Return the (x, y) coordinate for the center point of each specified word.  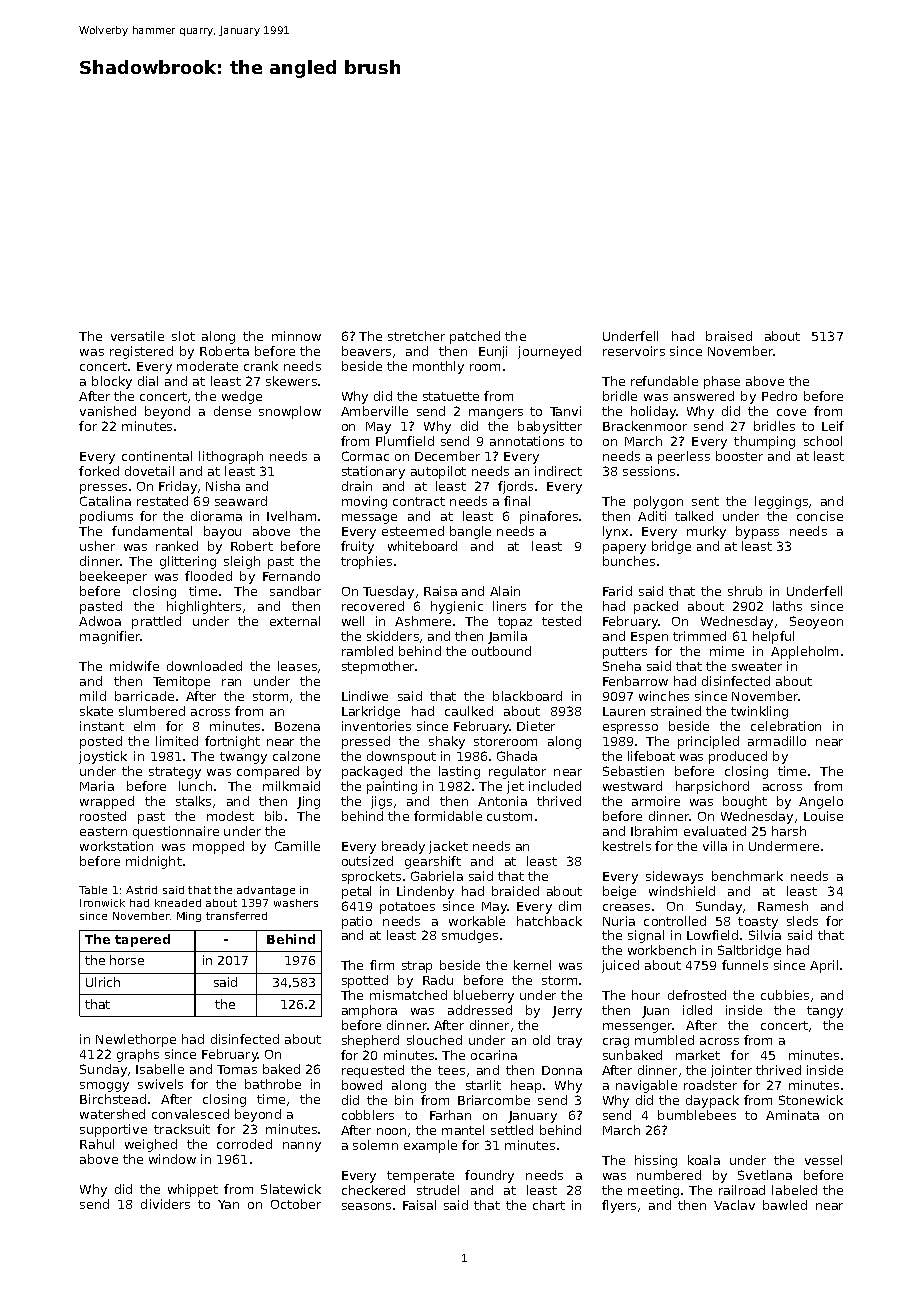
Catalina (105, 501)
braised (729, 336)
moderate (207, 366)
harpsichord (712, 787)
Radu (438, 980)
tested (561, 621)
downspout (401, 757)
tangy (825, 1012)
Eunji (493, 352)
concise (820, 516)
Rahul (97, 1144)
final (517, 501)
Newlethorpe (136, 1040)
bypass (757, 532)
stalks (193, 801)
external (295, 621)
